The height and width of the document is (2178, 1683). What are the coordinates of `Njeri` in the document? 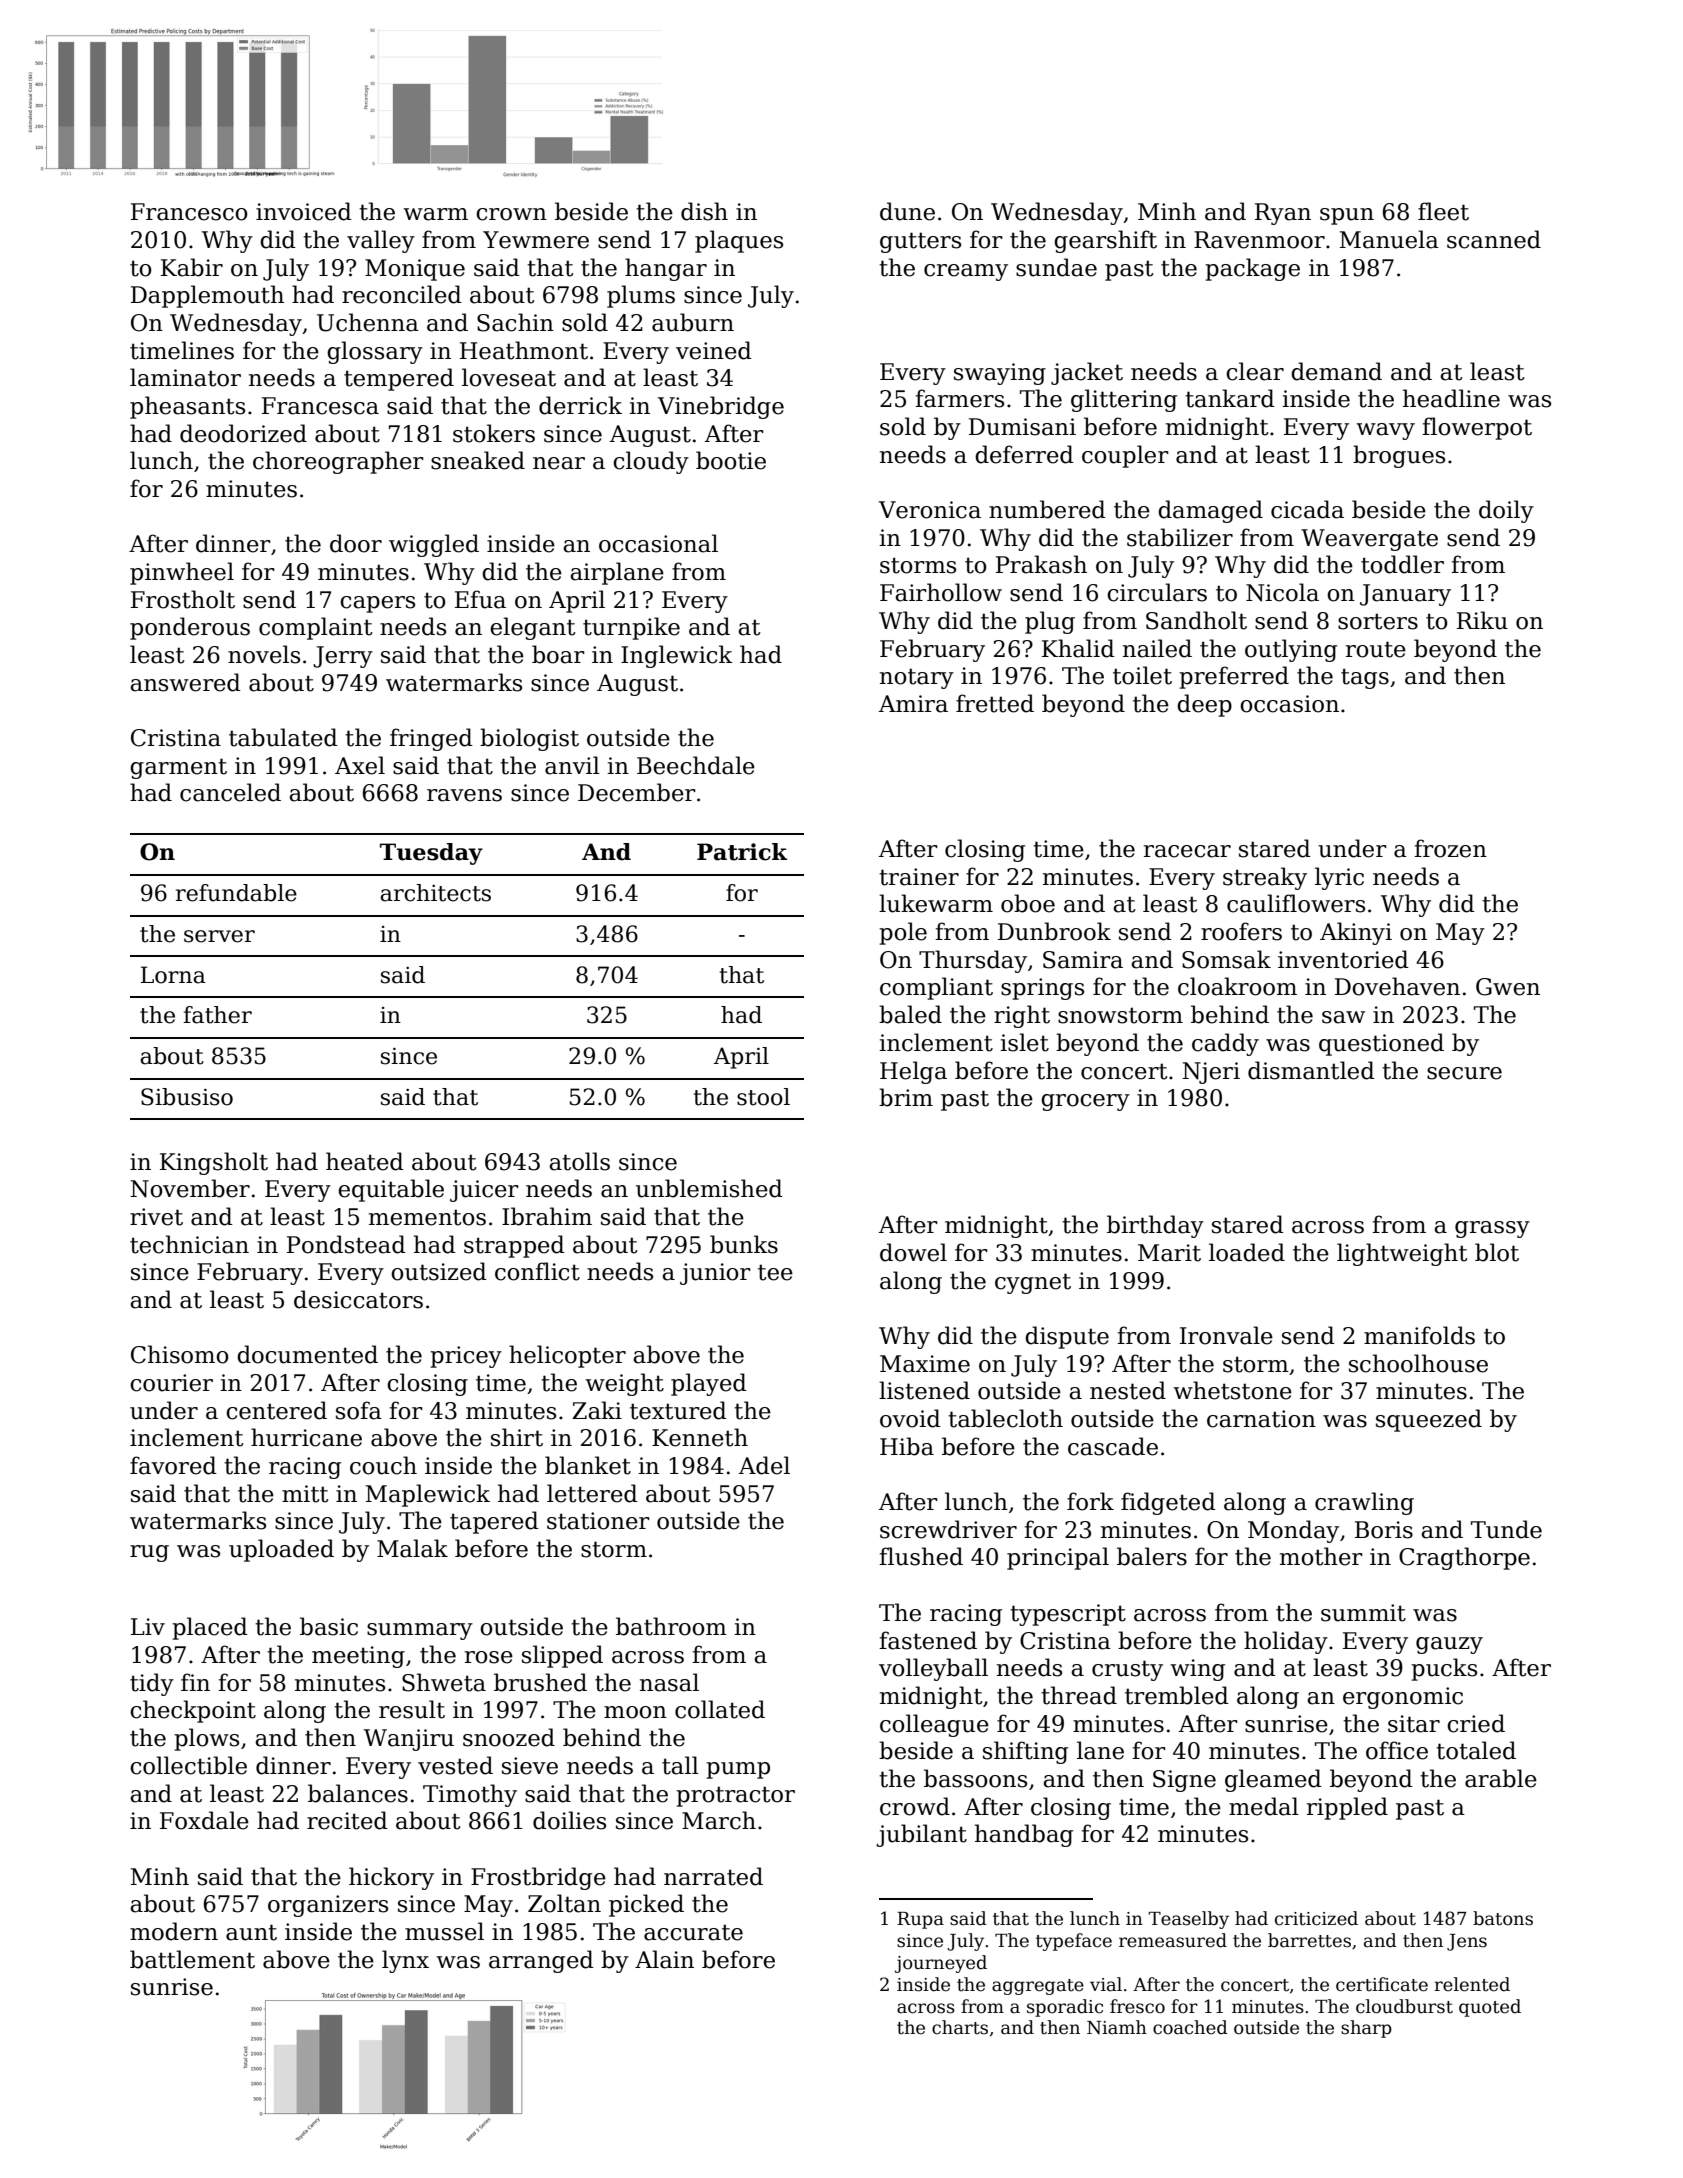 It's located at (1211, 1073).
